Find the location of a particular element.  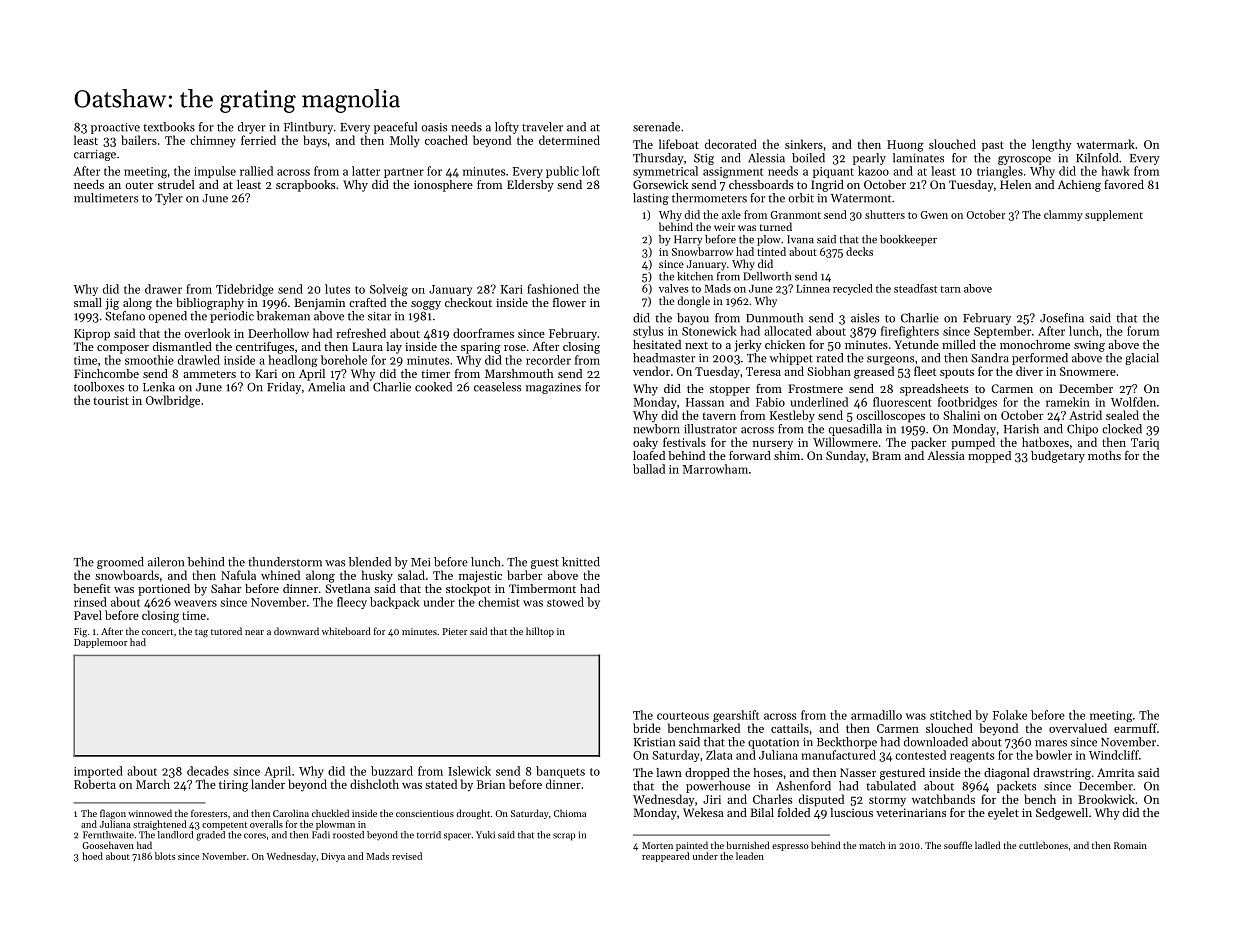

Yuki is located at coordinates (485, 835).
